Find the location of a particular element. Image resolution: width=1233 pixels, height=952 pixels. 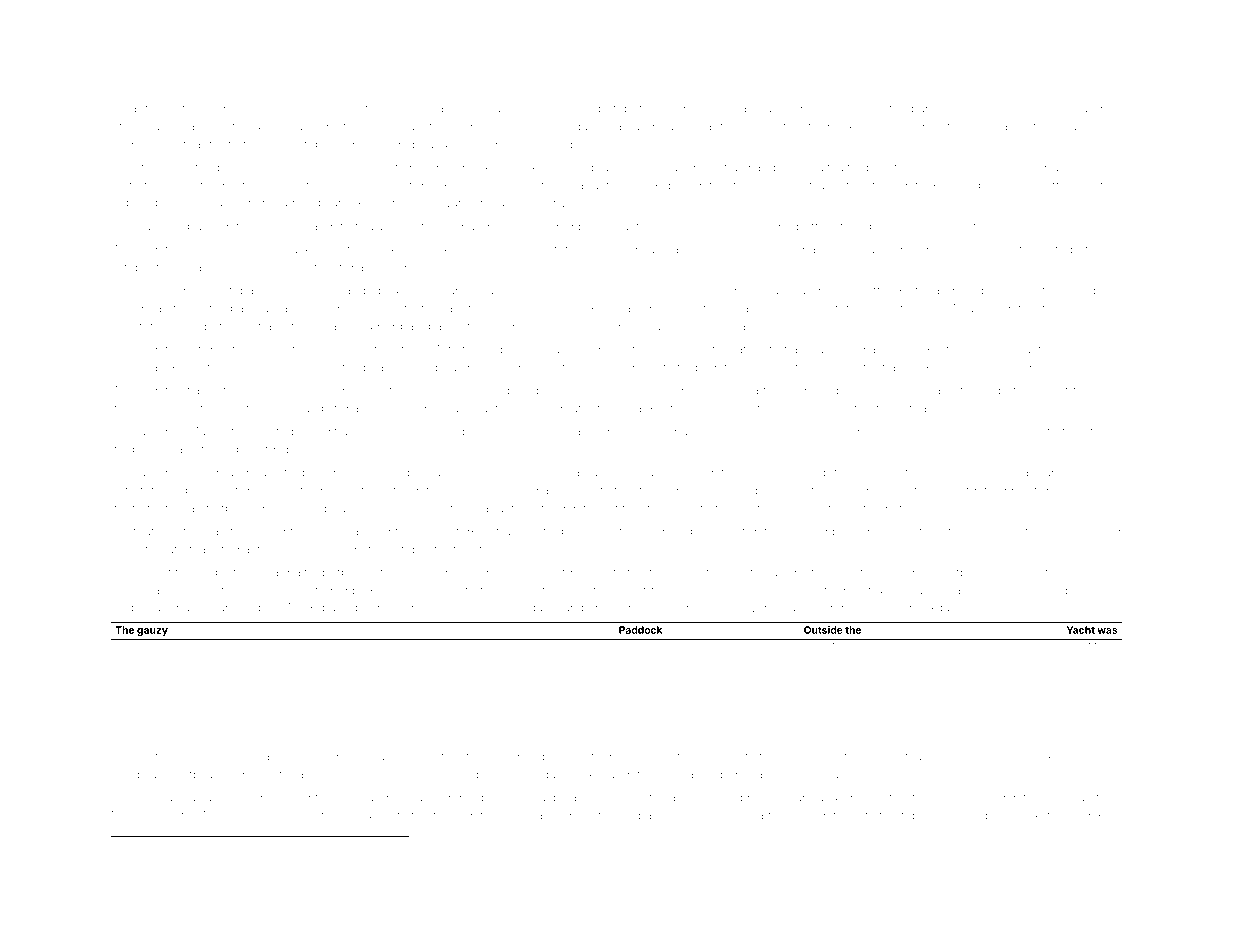

Sedgeburn is located at coordinates (790, 227).
